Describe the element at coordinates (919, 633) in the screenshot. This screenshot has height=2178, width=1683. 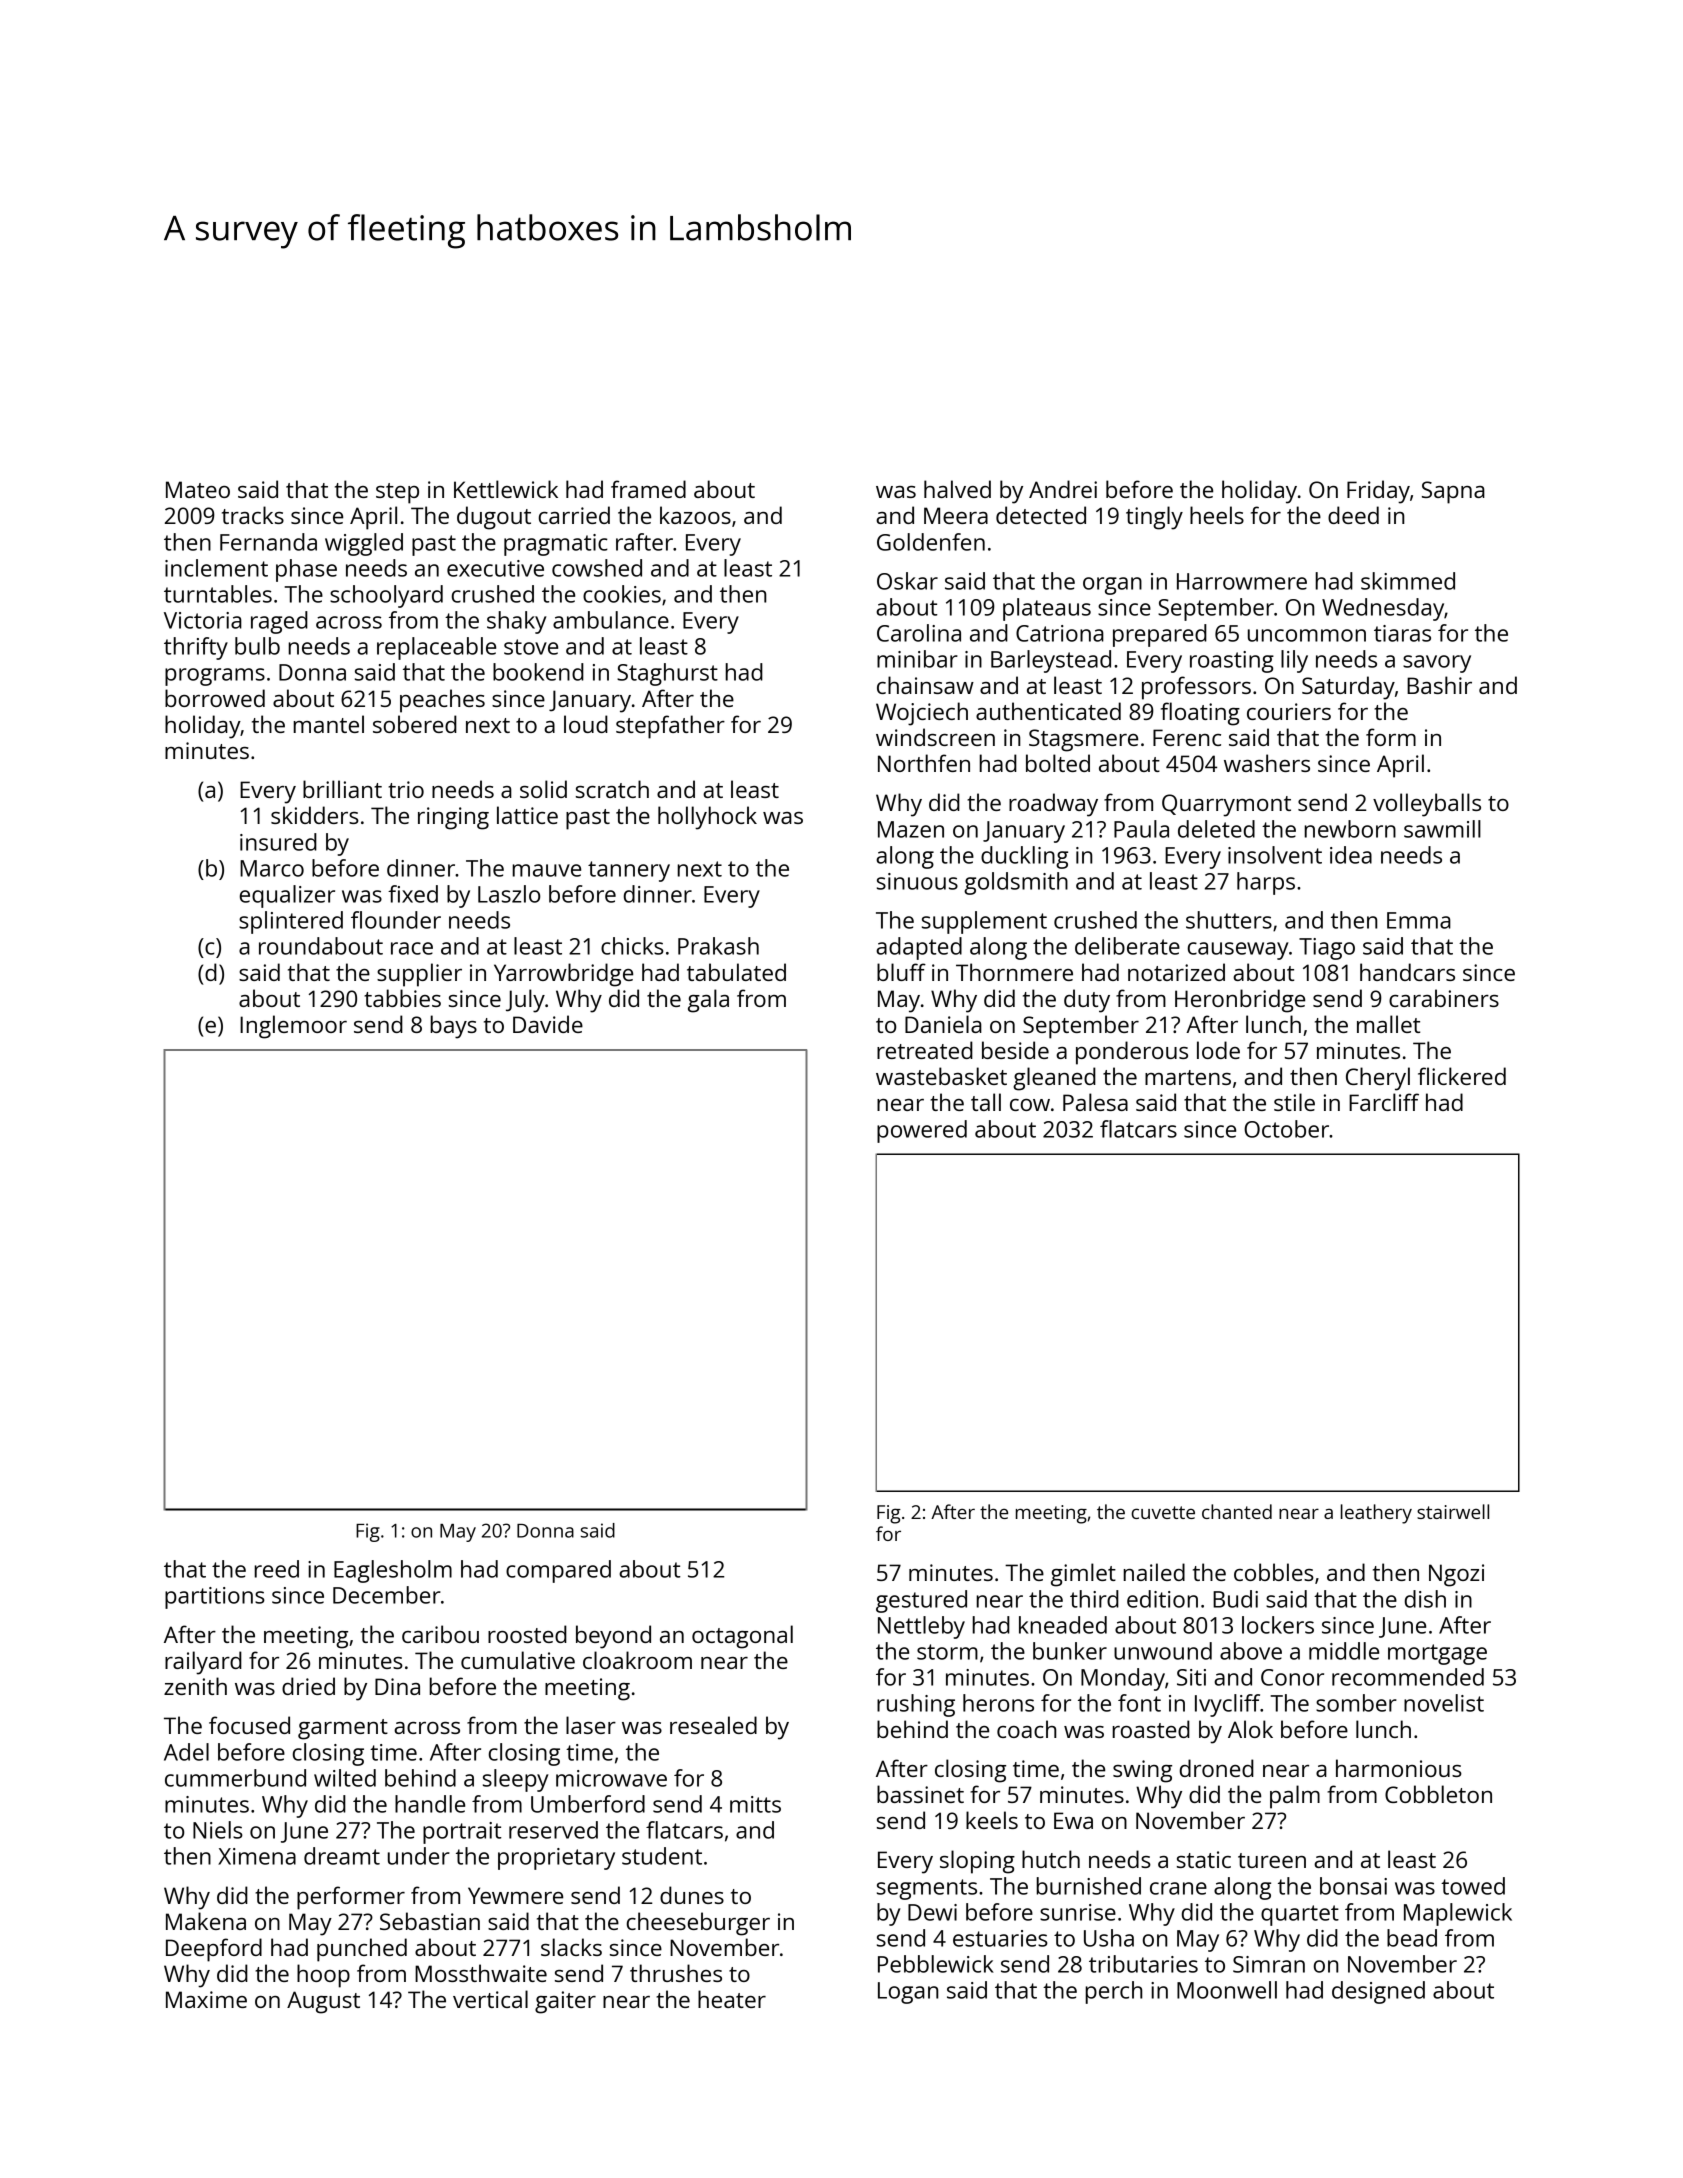
I see `Carolina` at that location.
